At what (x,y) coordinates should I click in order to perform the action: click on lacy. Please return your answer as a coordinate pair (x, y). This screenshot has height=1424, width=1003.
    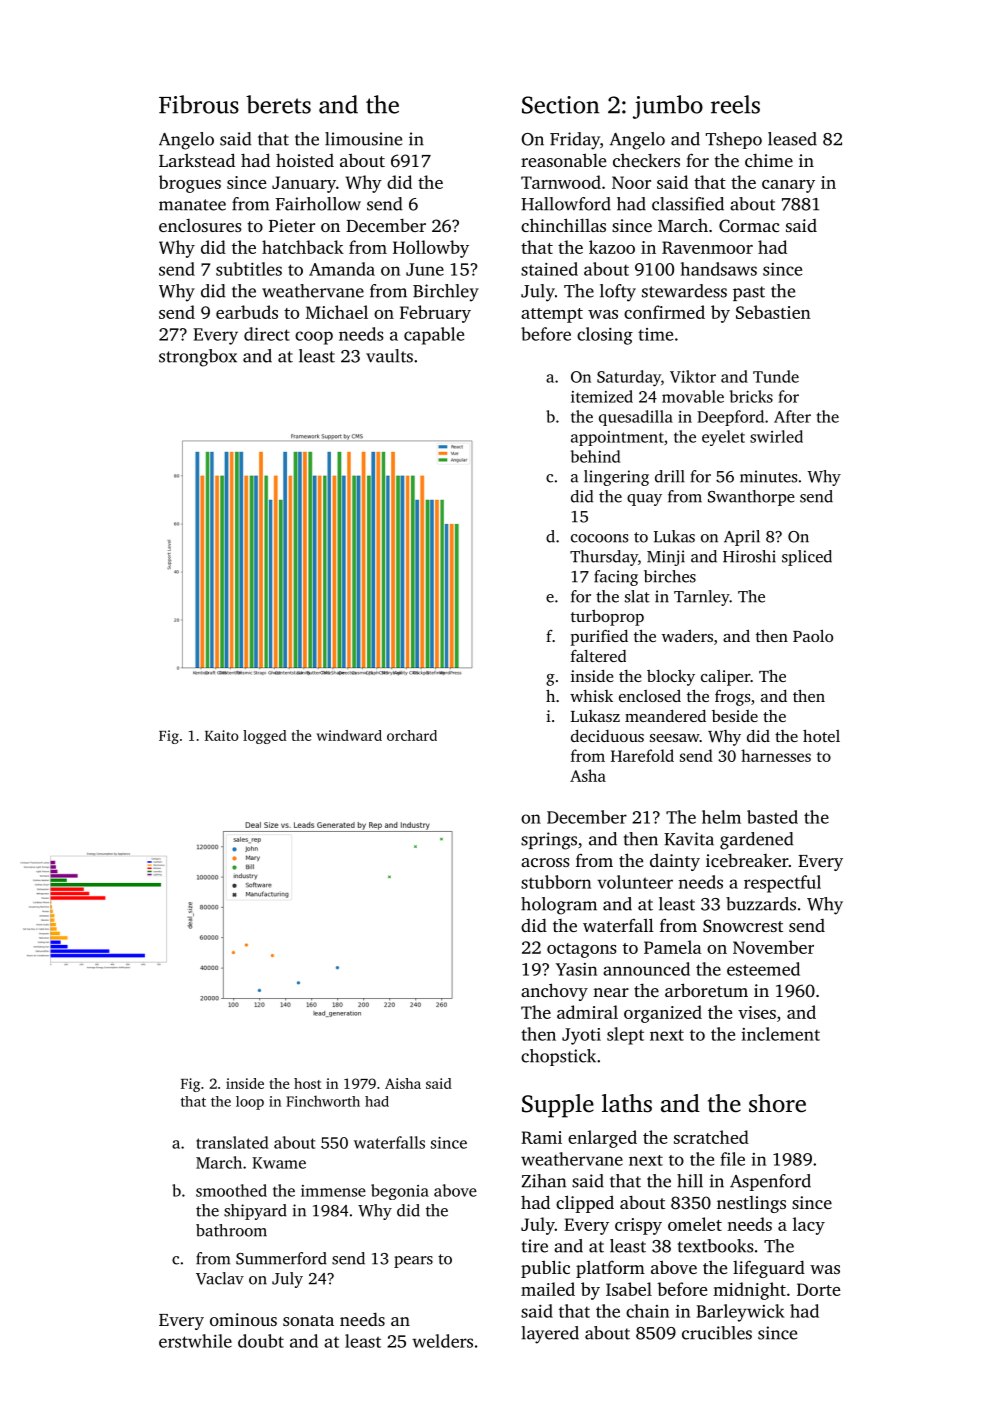
    Looking at the image, I should click on (809, 1226).
